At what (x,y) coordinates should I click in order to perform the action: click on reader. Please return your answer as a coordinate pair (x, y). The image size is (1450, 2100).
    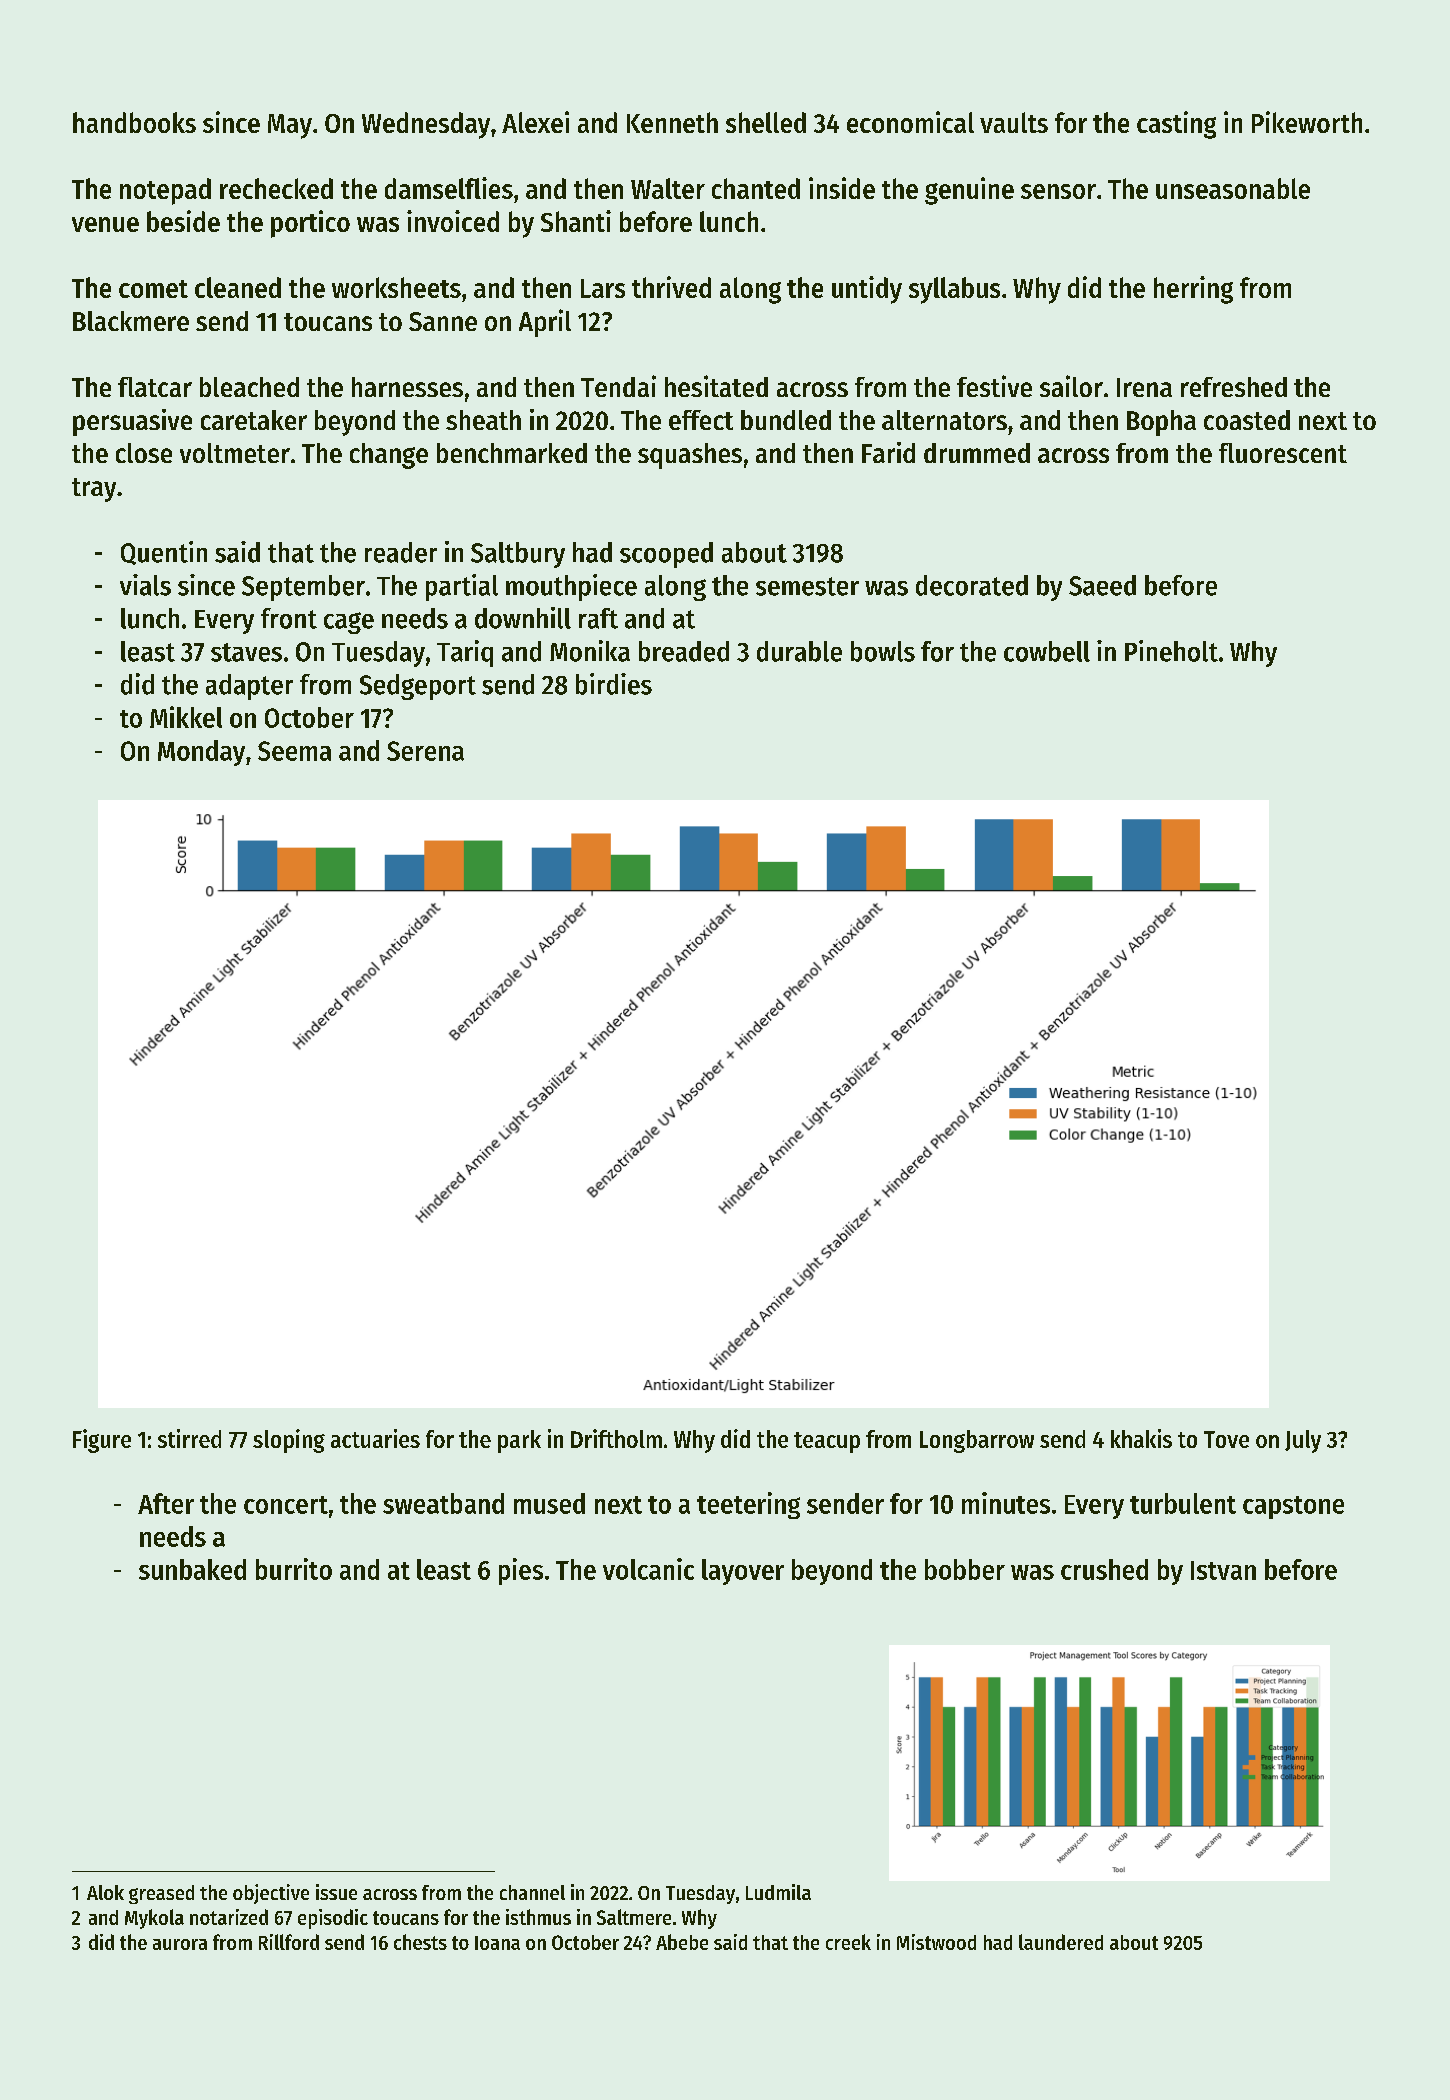
    Looking at the image, I should click on (401, 552).
